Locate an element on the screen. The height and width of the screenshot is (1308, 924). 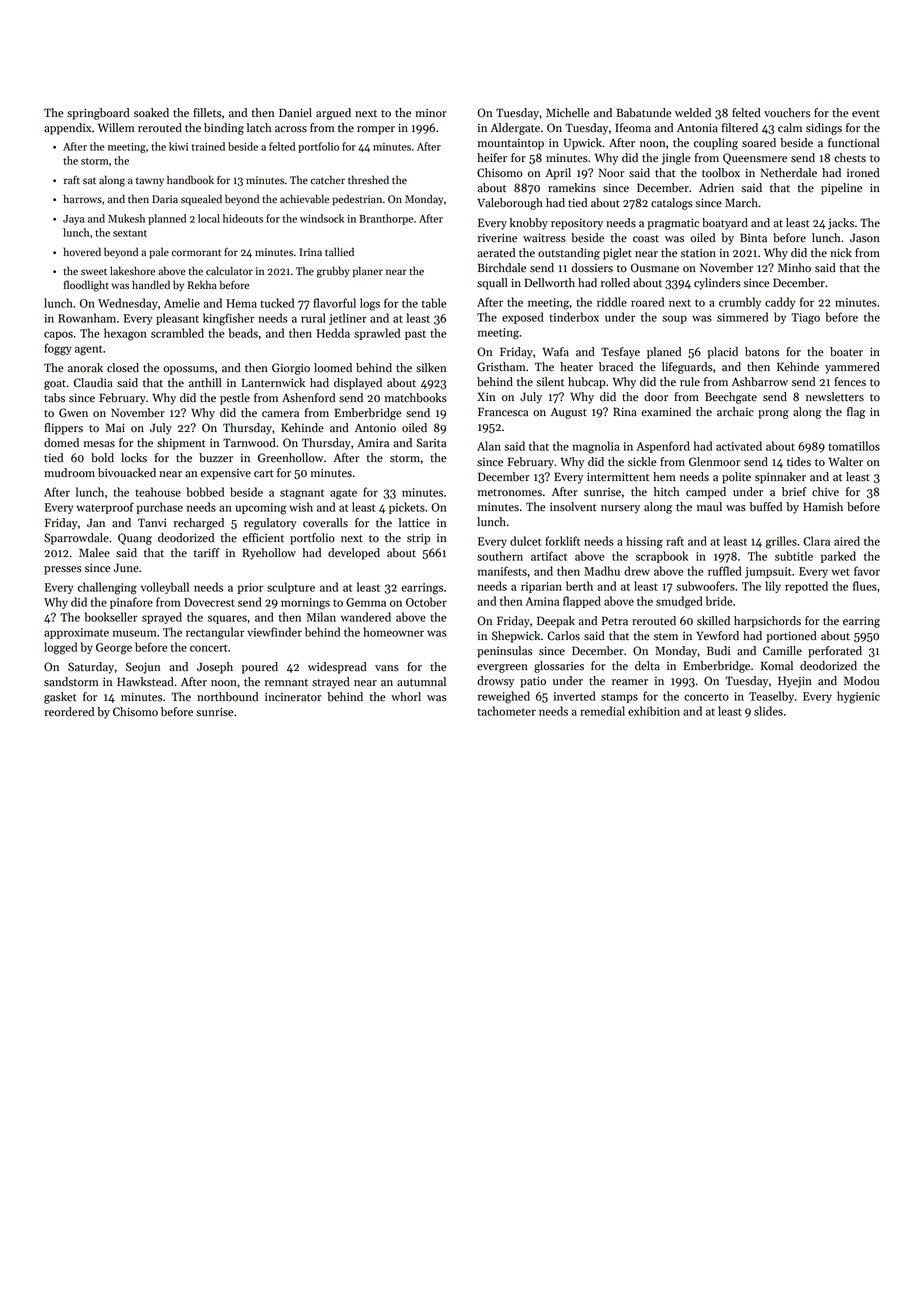
hexagon is located at coordinates (125, 334).
